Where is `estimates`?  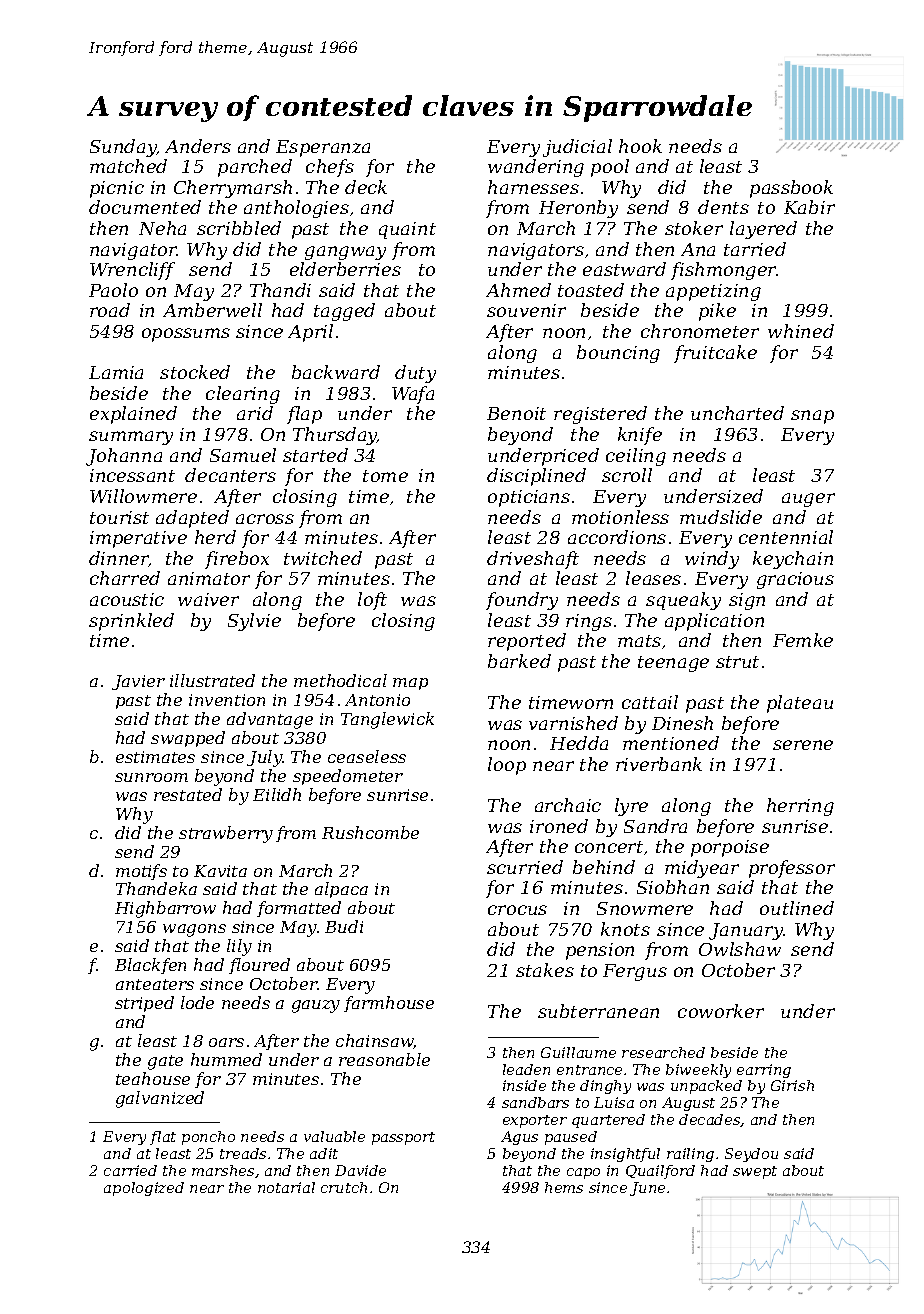 estimates is located at coordinates (155, 757).
